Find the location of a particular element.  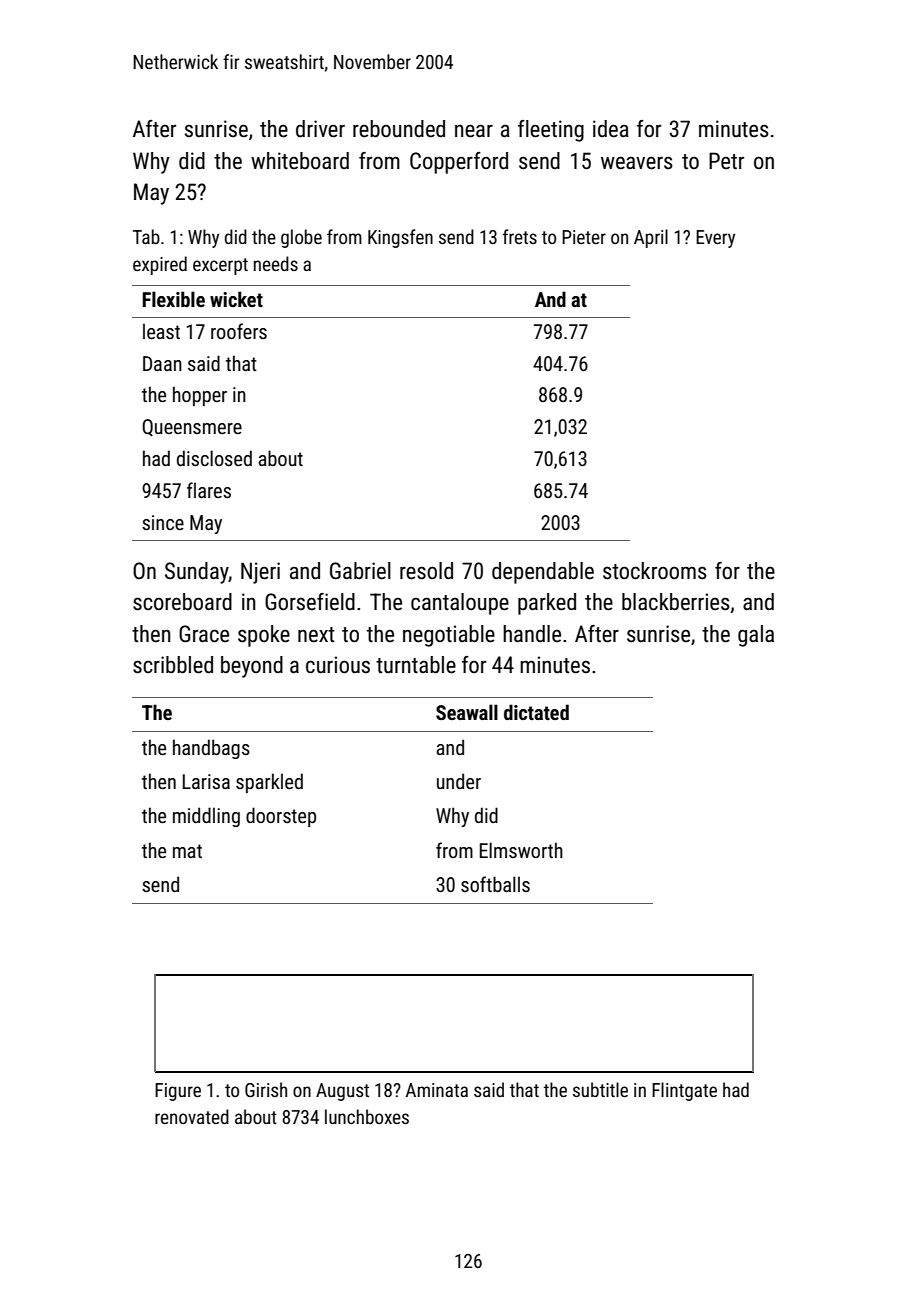

wicket is located at coordinates (236, 299).
